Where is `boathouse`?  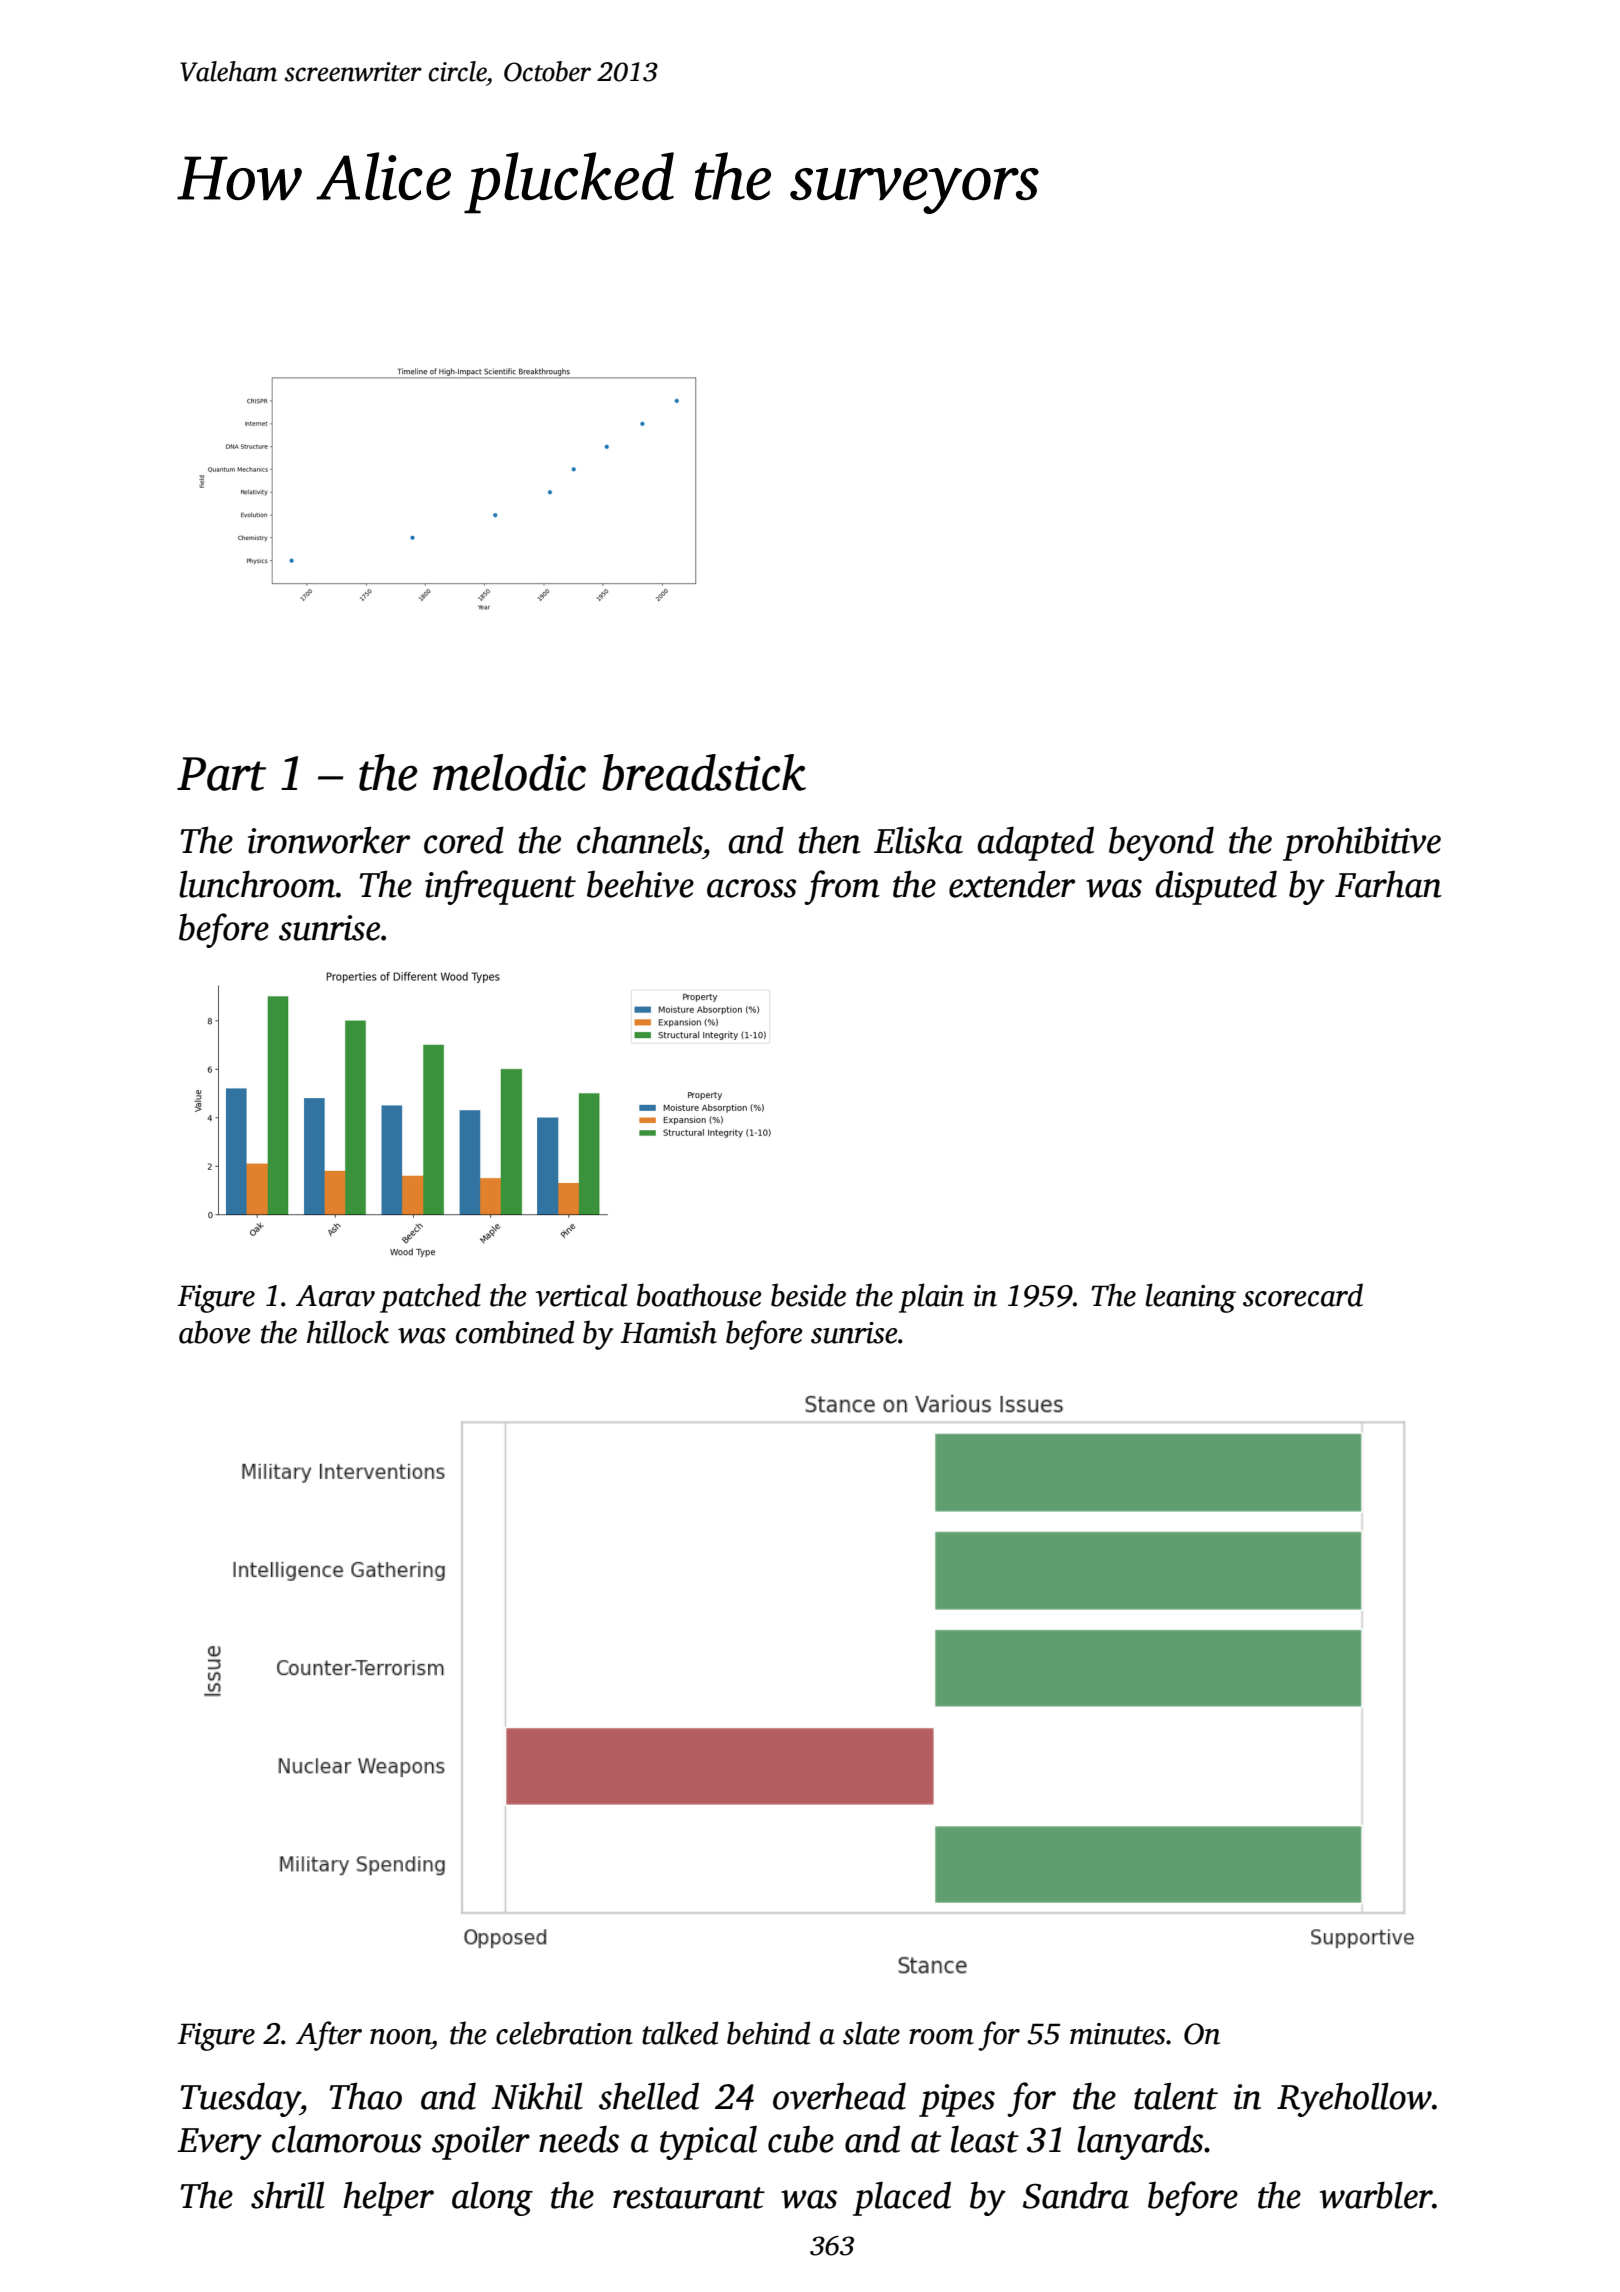
boathouse is located at coordinates (699, 1295).
